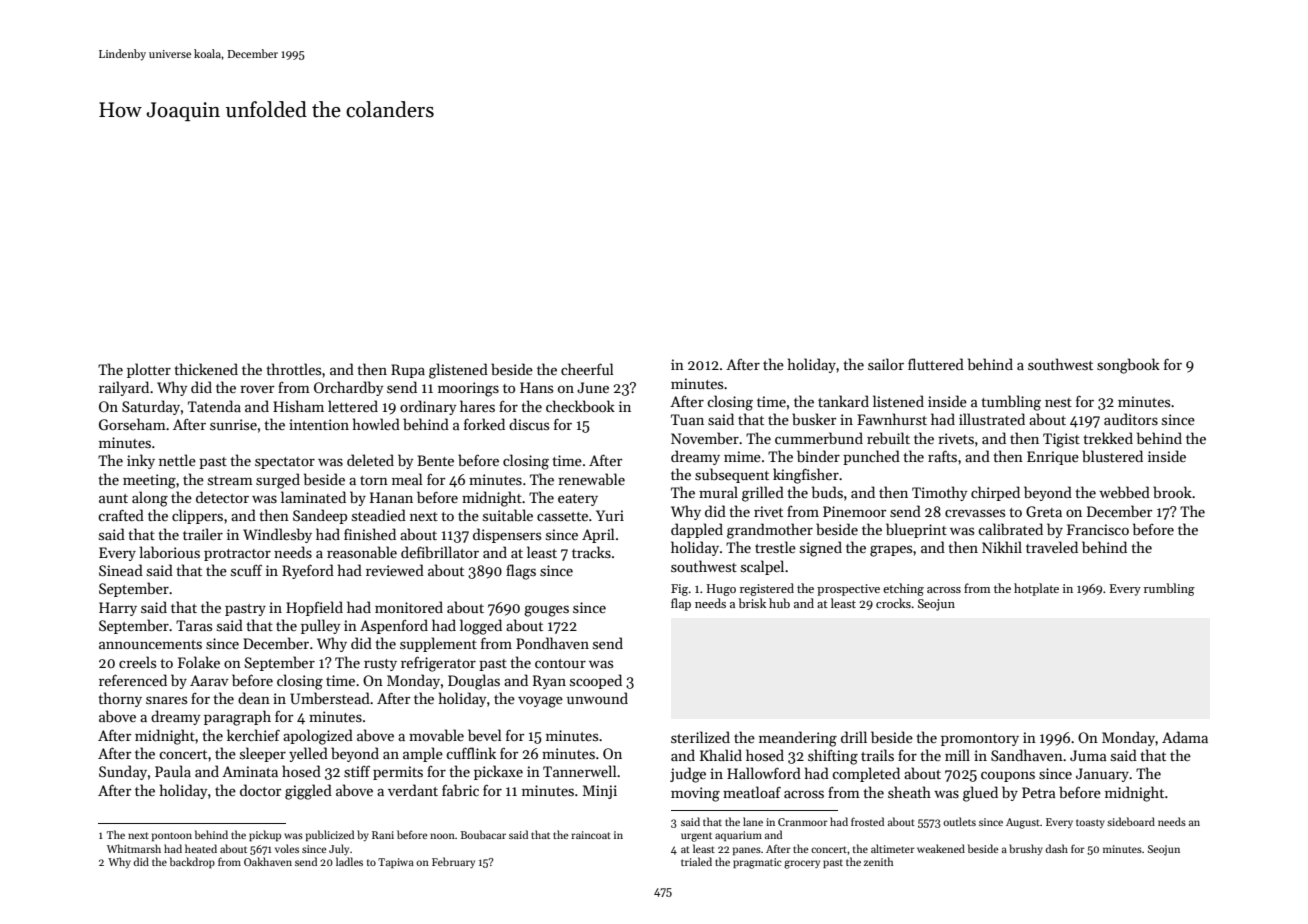 This screenshot has width=1308, height=924. What do you see at coordinates (779, 603) in the screenshot?
I see `hub` at bounding box center [779, 603].
